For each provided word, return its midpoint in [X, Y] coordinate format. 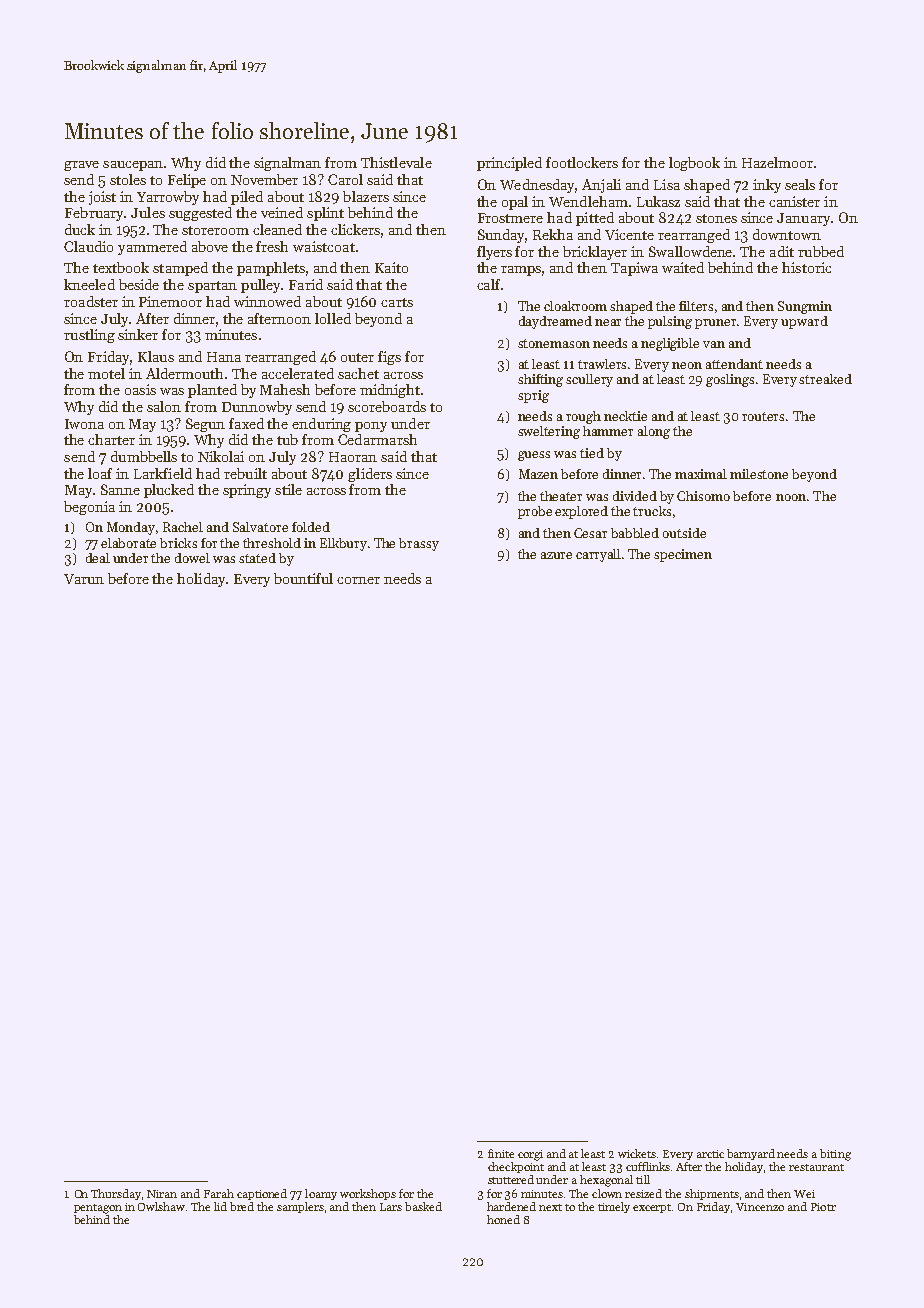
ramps [522, 271]
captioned [262, 1194]
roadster [91, 301]
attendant [734, 364]
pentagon [98, 1209]
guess [534, 456]
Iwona [84, 424]
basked [423, 1206]
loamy [321, 1194]
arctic [710, 1154]
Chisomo [703, 496]
